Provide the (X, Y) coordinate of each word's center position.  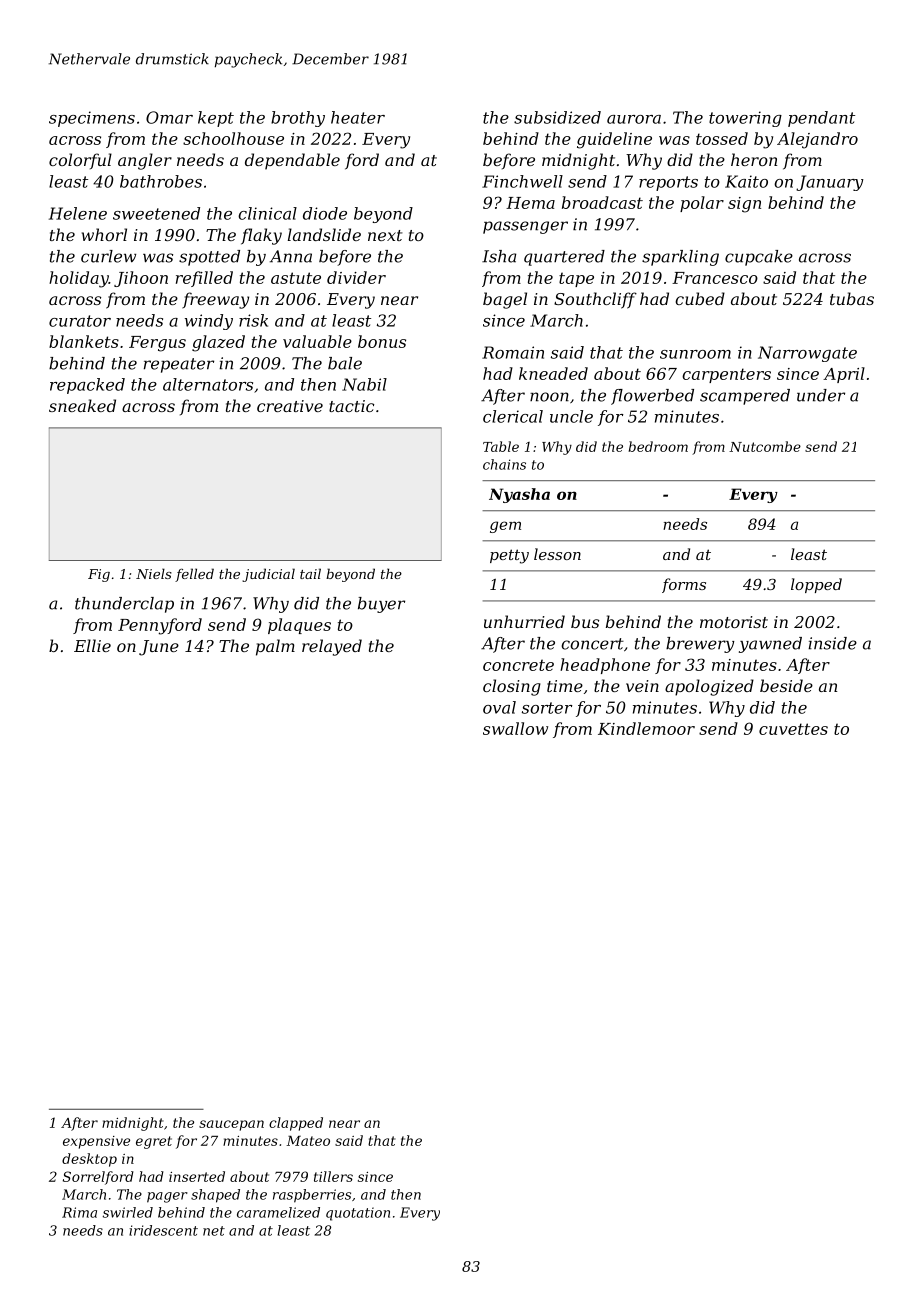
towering (745, 119)
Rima (79, 1212)
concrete (518, 665)
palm (275, 647)
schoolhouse (233, 138)
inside (832, 643)
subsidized (557, 117)
